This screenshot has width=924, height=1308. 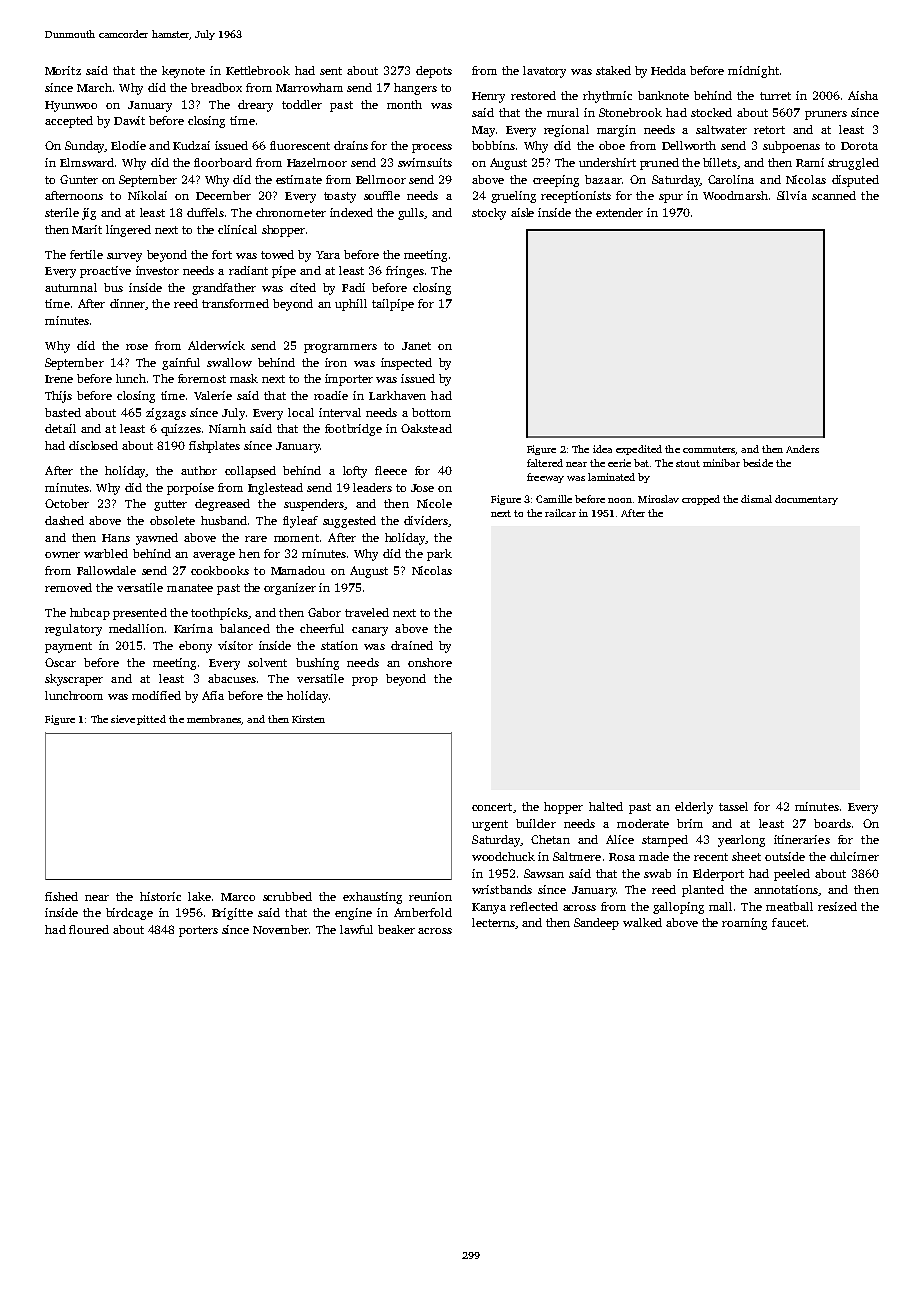 What do you see at coordinates (216, 345) in the screenshot?
I see `Alderwick` at bounding box center [216, 345].
